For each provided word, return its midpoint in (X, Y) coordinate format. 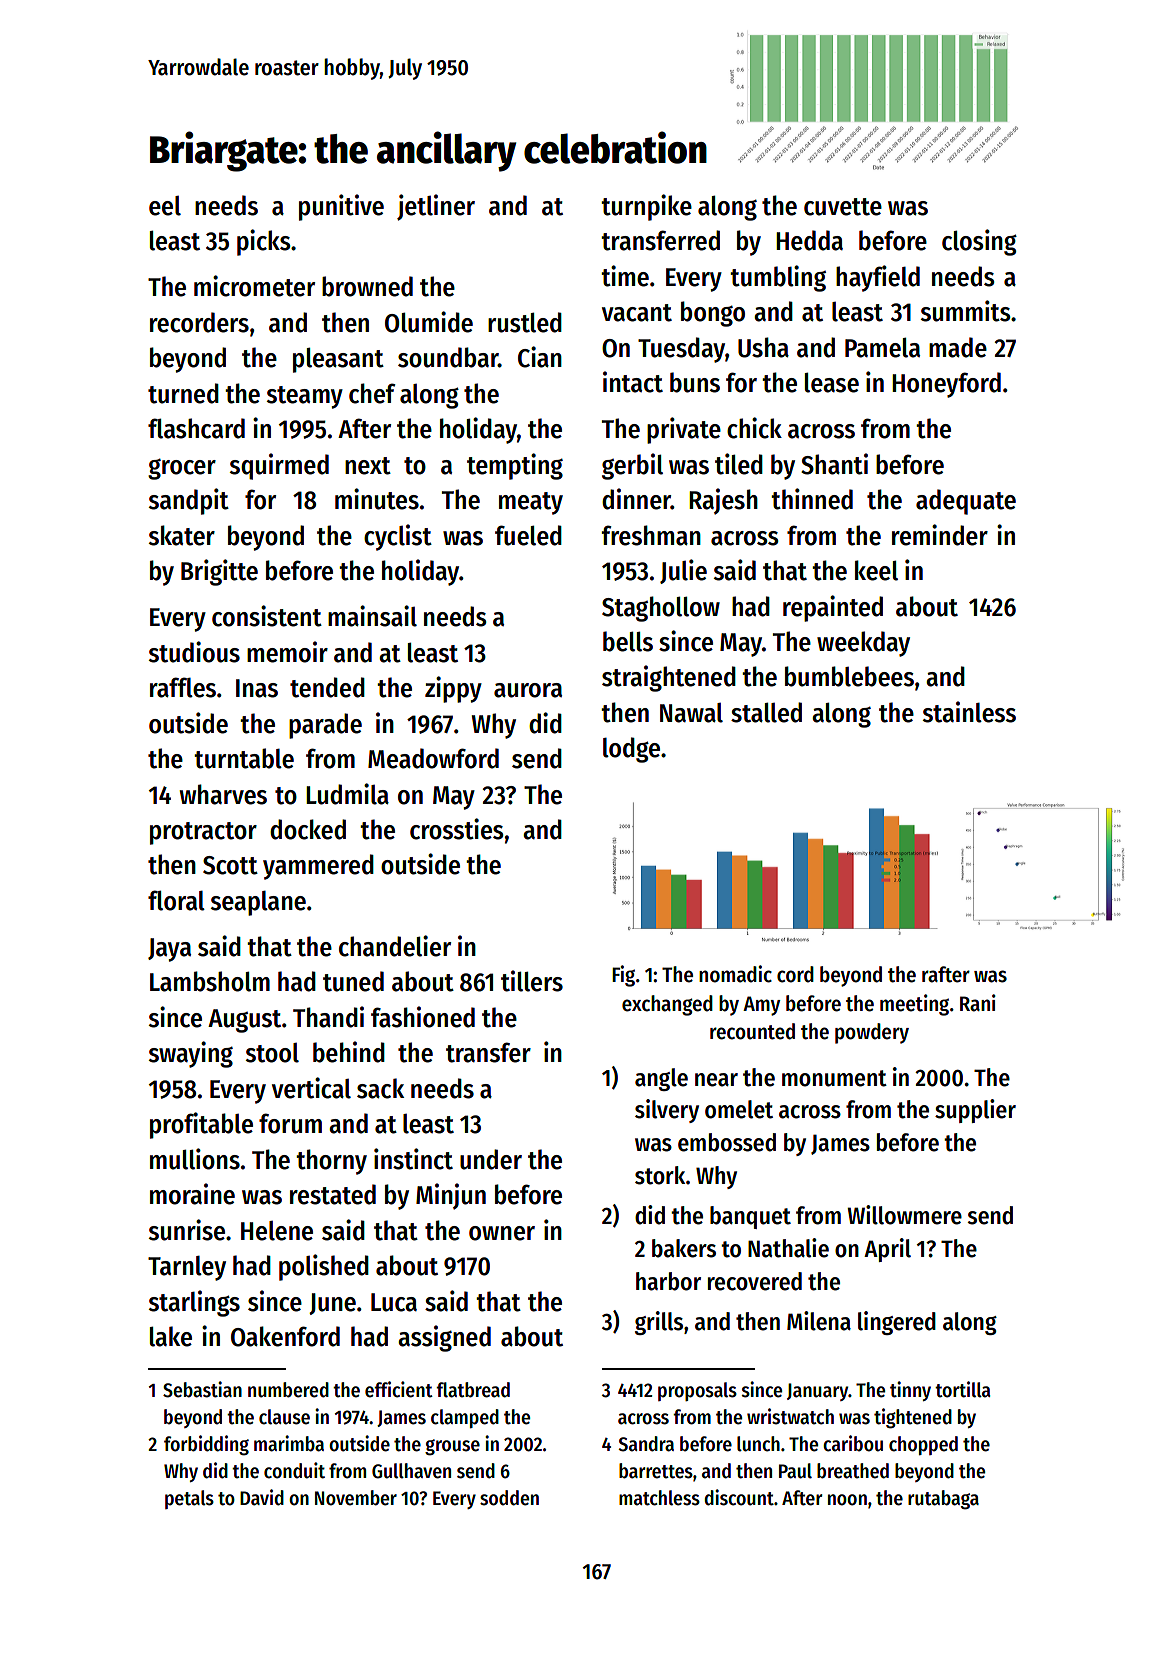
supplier (975, 1111)
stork (660, 1175)
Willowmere (904, 1215)
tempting (515, 466)
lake (171, 1336)
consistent (267, 616)
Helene (277, 1231)
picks (264, 242)
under (491, 1159)
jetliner (436, 207)
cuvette (843, 207)
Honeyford (946, 385)
